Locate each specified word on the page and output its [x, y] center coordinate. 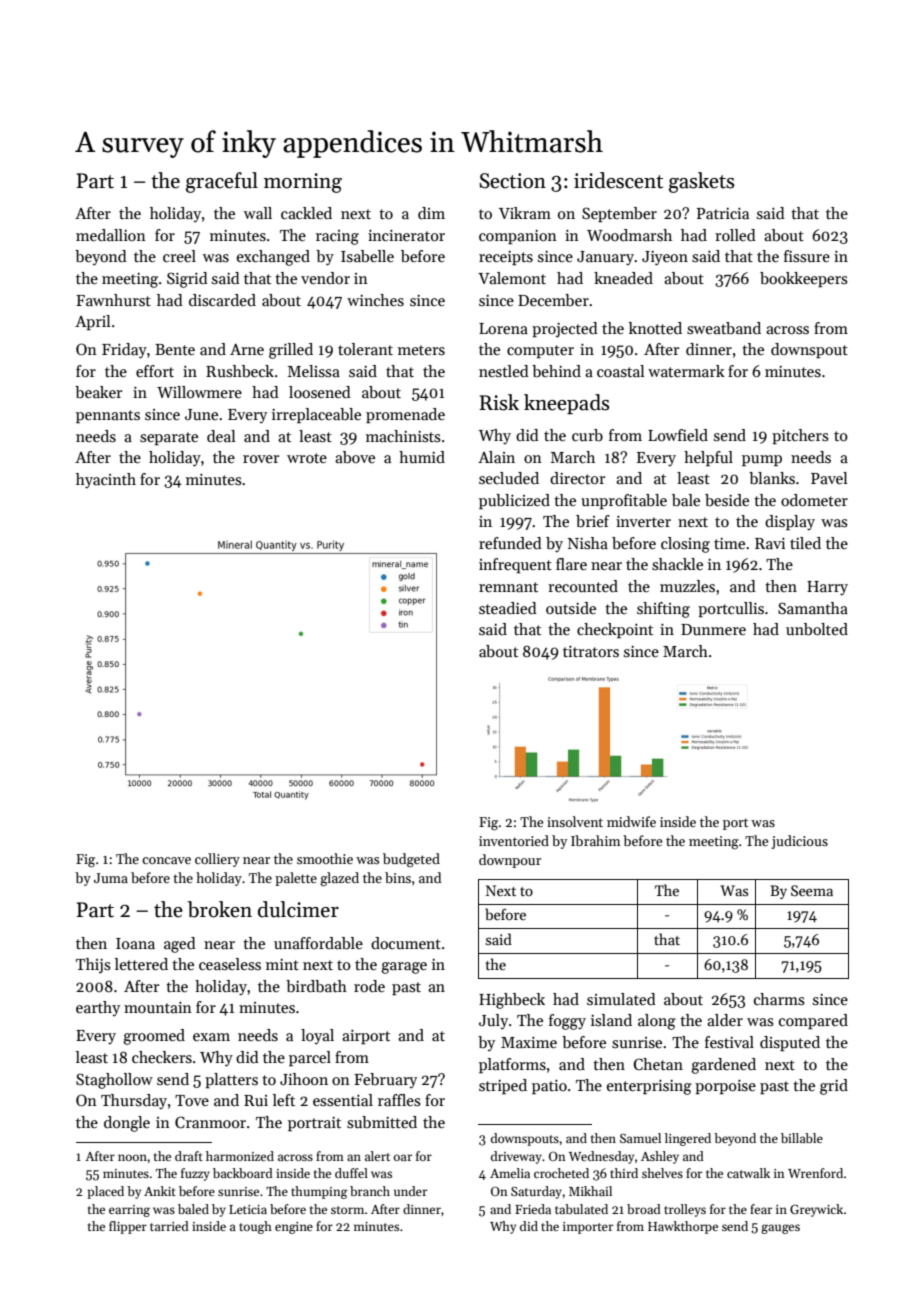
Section [512, 181]
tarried [169, 1226]
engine [294, 1228]
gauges [780, 1229]
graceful [222, 182]
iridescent [618, 180]
